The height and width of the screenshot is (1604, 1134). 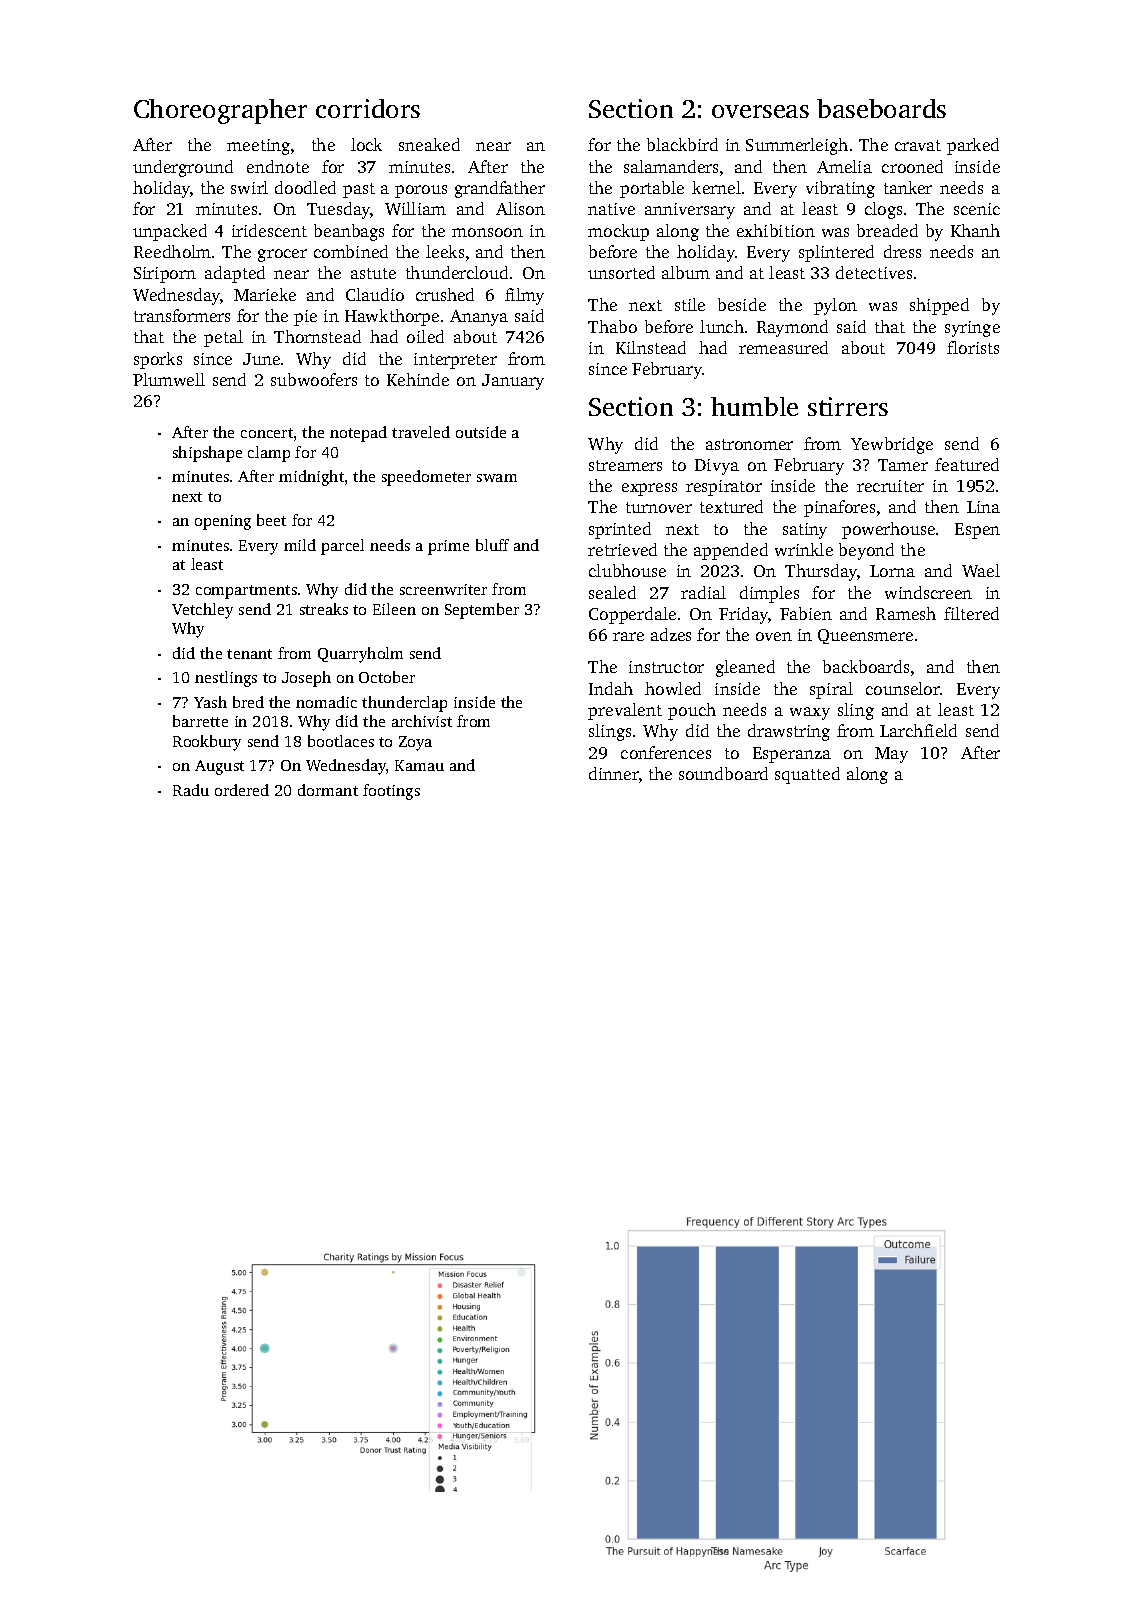 What do you see at coordinates (972, 329) in the screenshot?
I see `syringe` at bounding box center [972, 329].
